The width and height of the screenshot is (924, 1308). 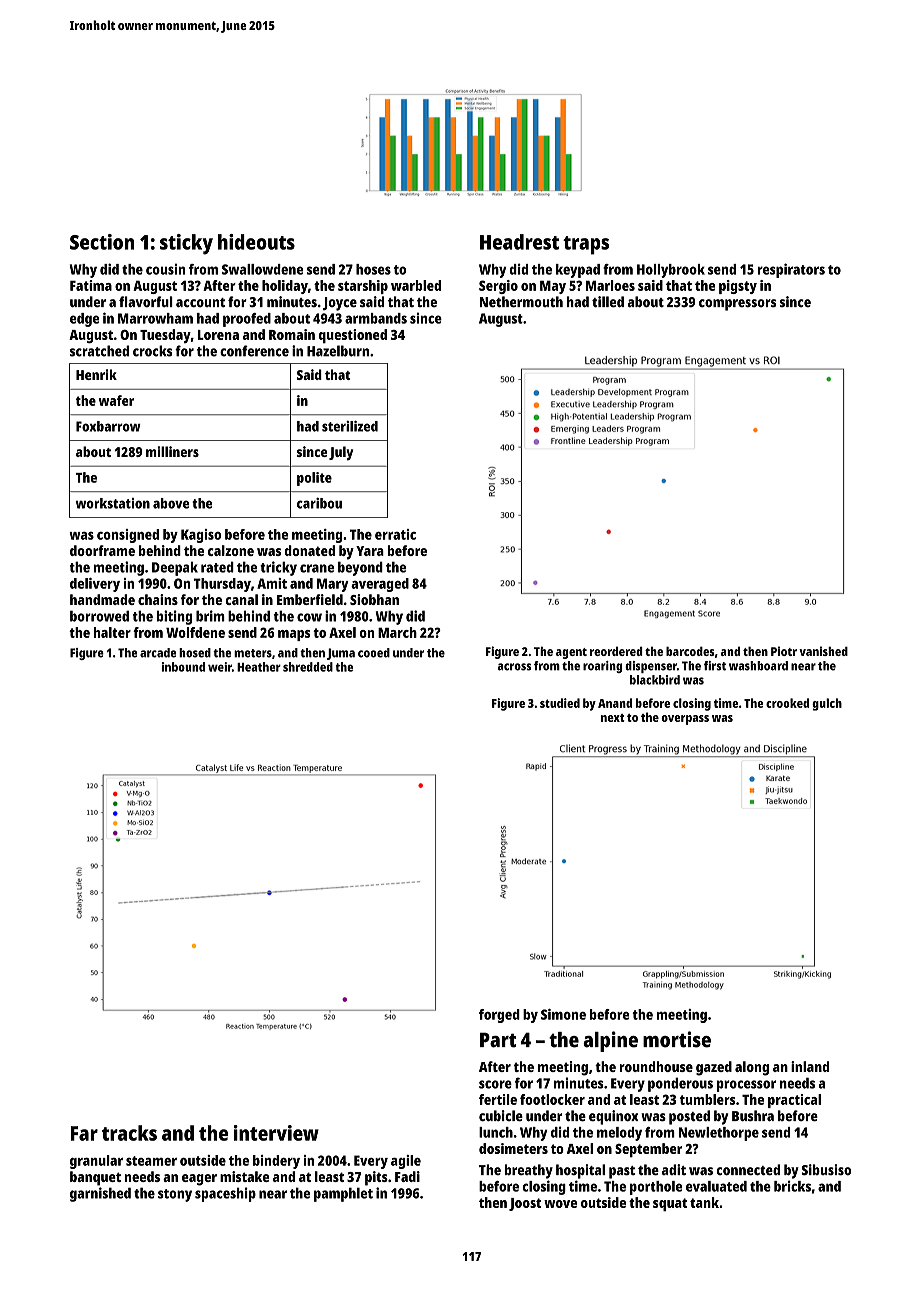 I want to click on banquet, so click(x=95, y=1178).
